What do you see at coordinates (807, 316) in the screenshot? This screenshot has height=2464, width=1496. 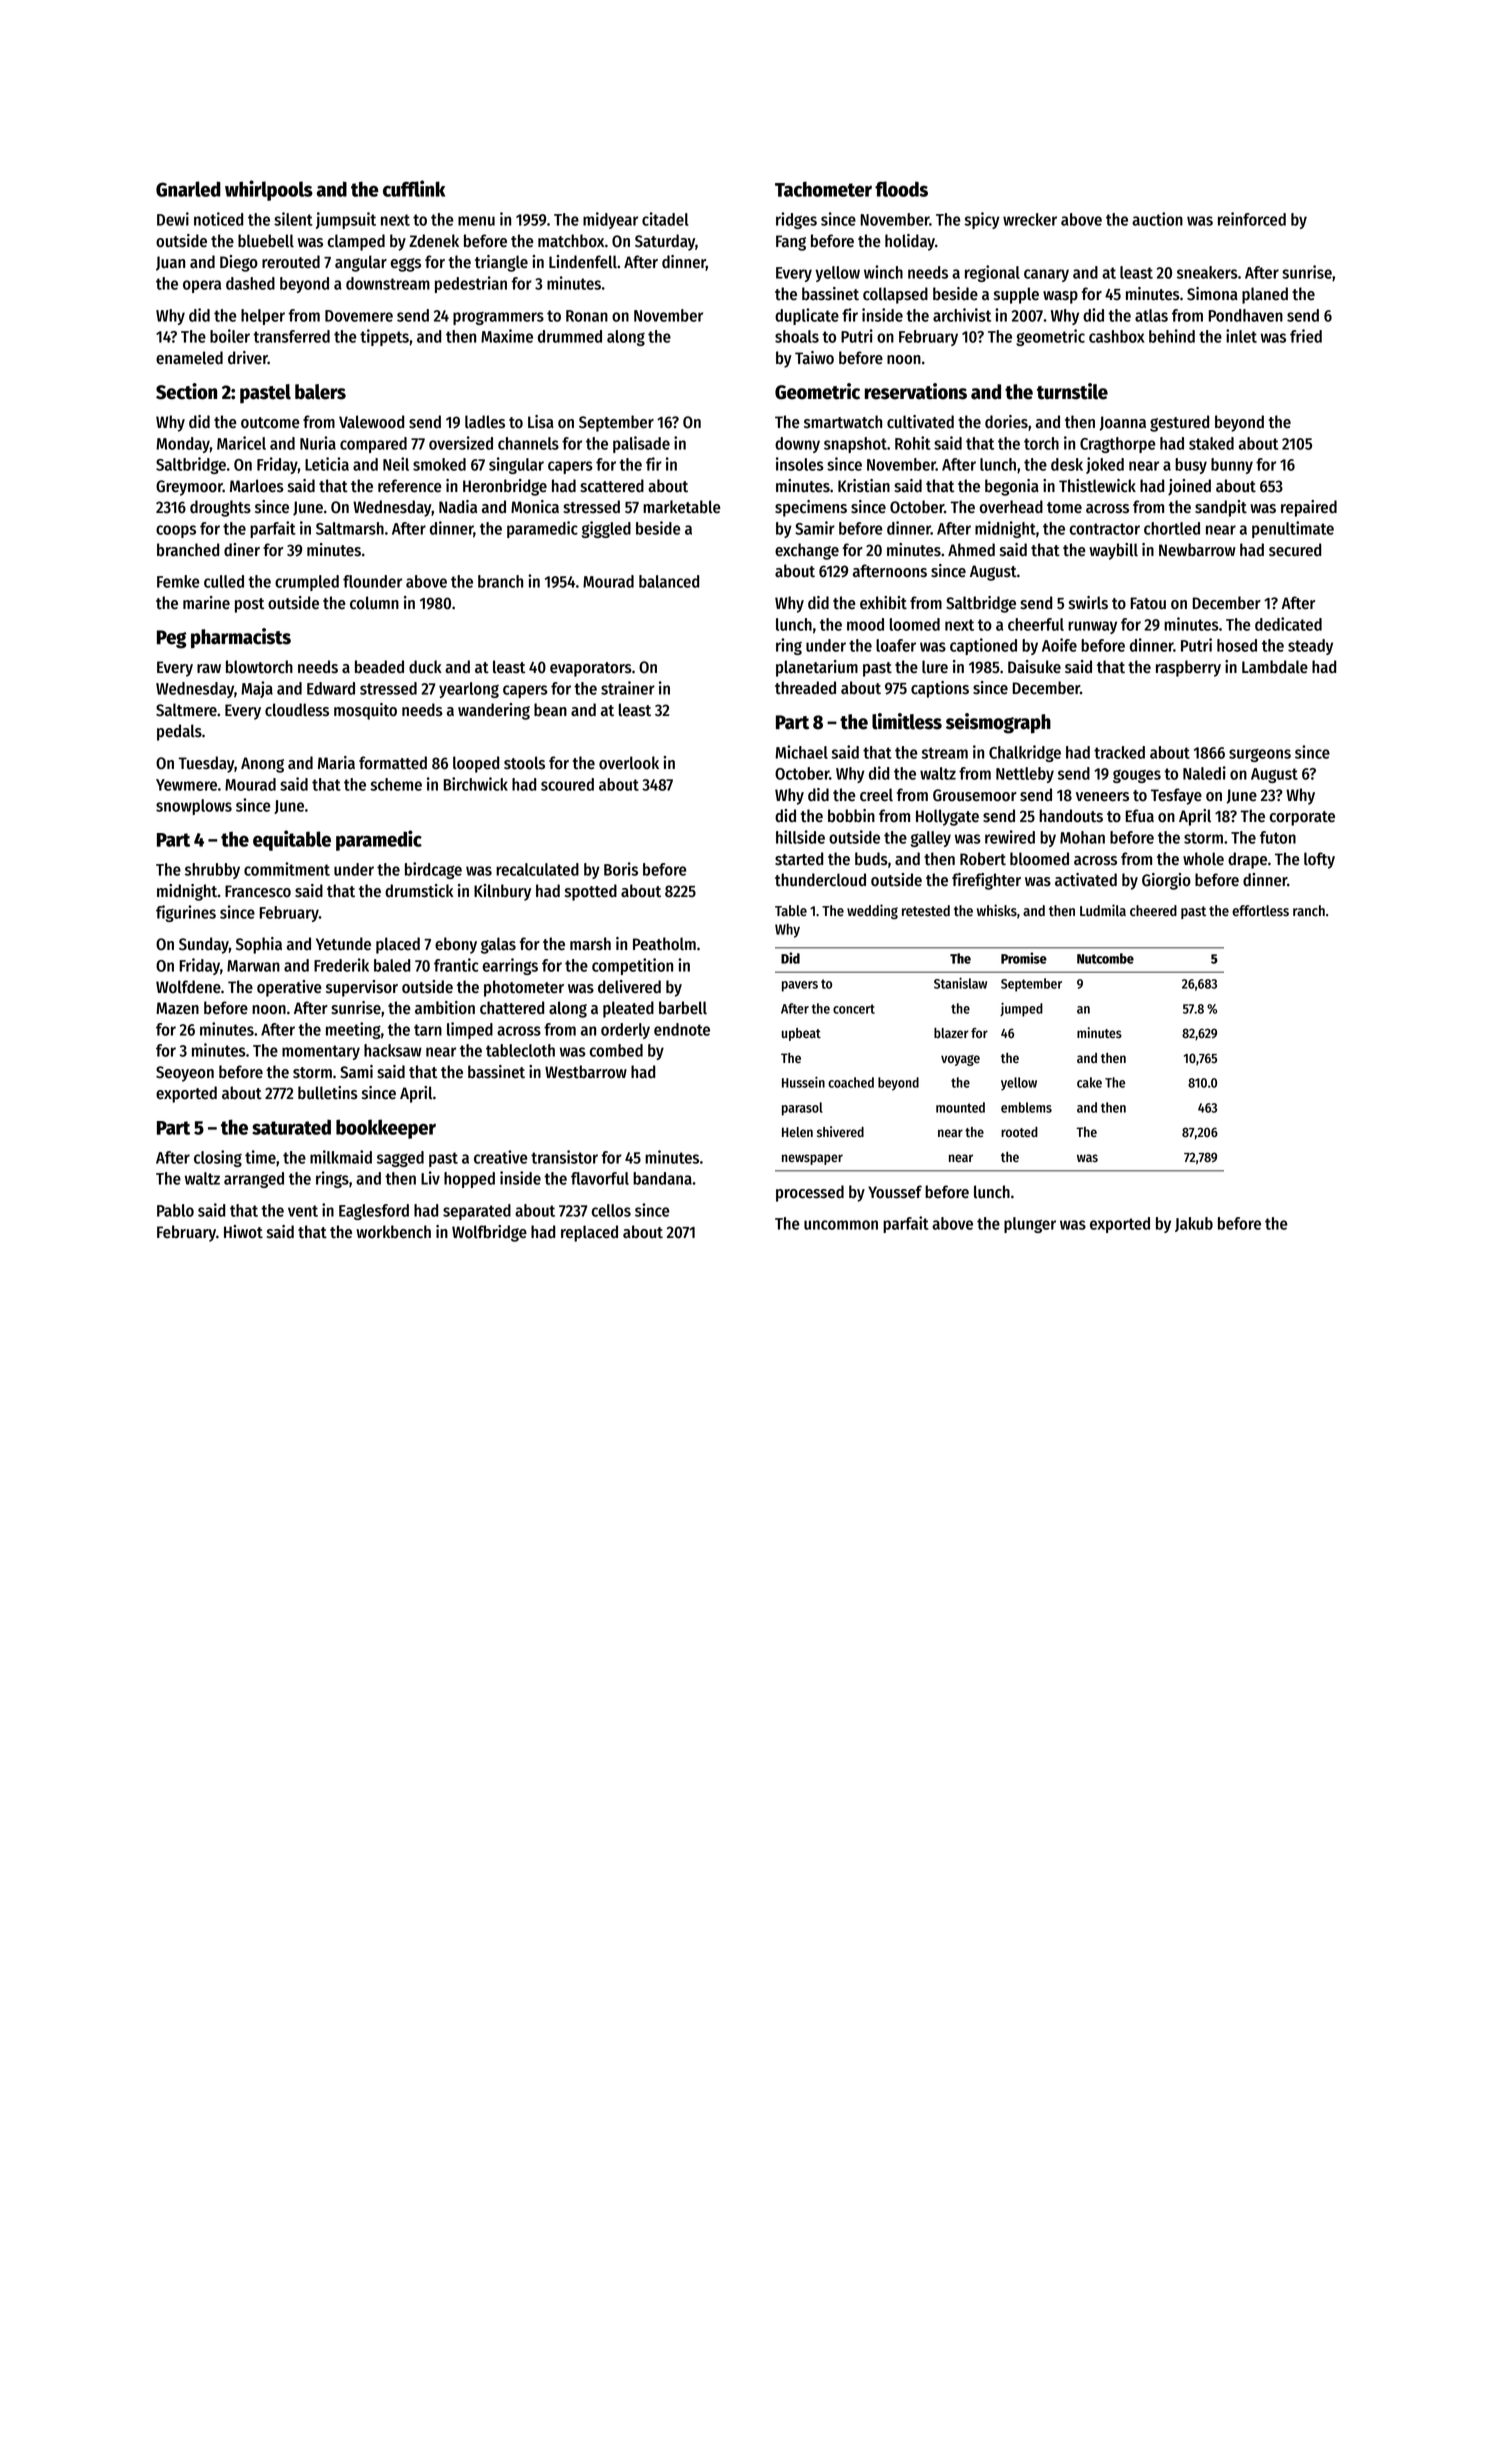 I see `duplicate` at bounding box center [807, 316].
